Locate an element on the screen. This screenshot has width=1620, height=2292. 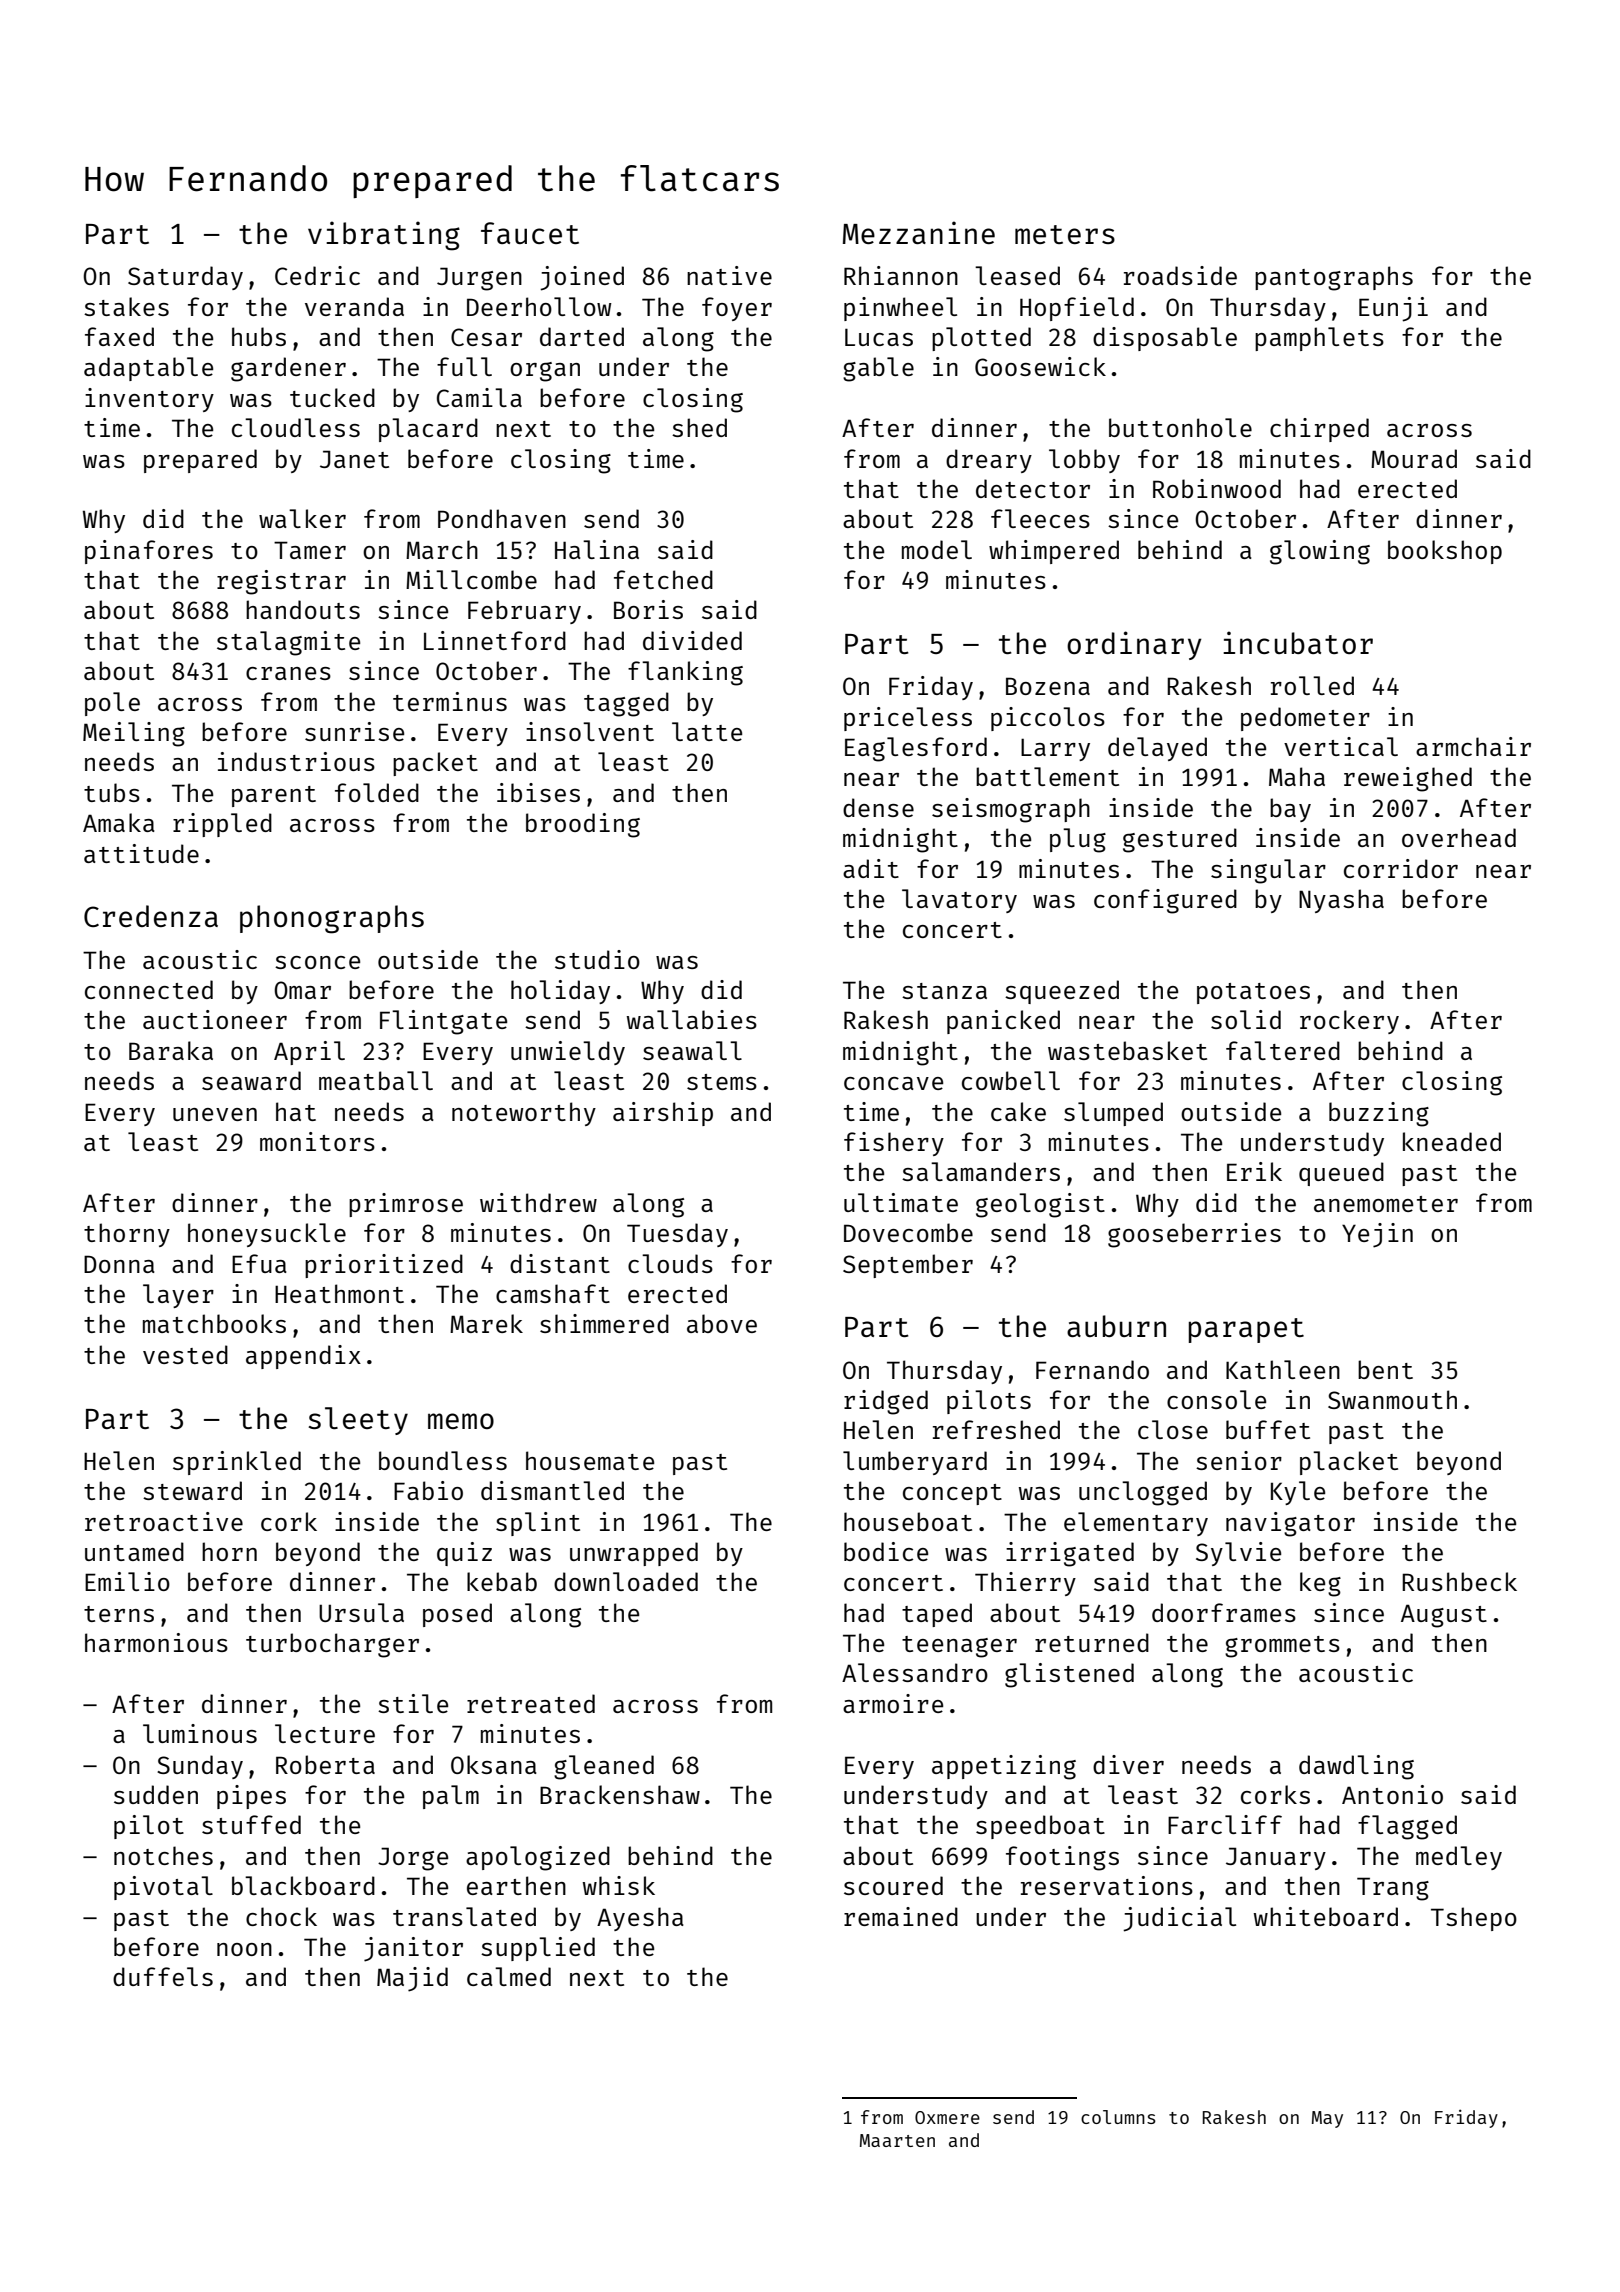
corridor is located at coordinates (1401, 868).
